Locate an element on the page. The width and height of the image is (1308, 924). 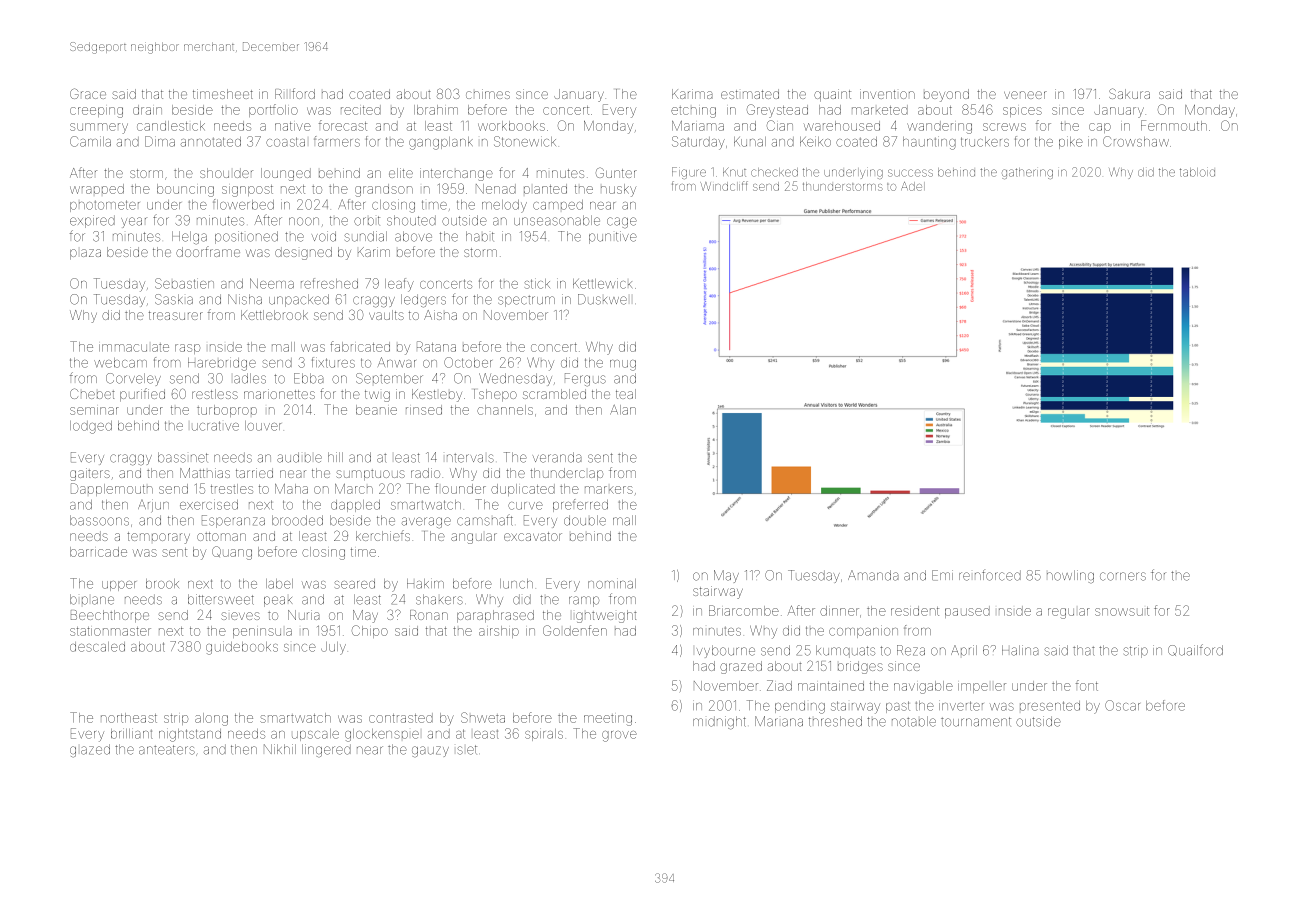
Nikhil is located at coordinates (280, 749).
